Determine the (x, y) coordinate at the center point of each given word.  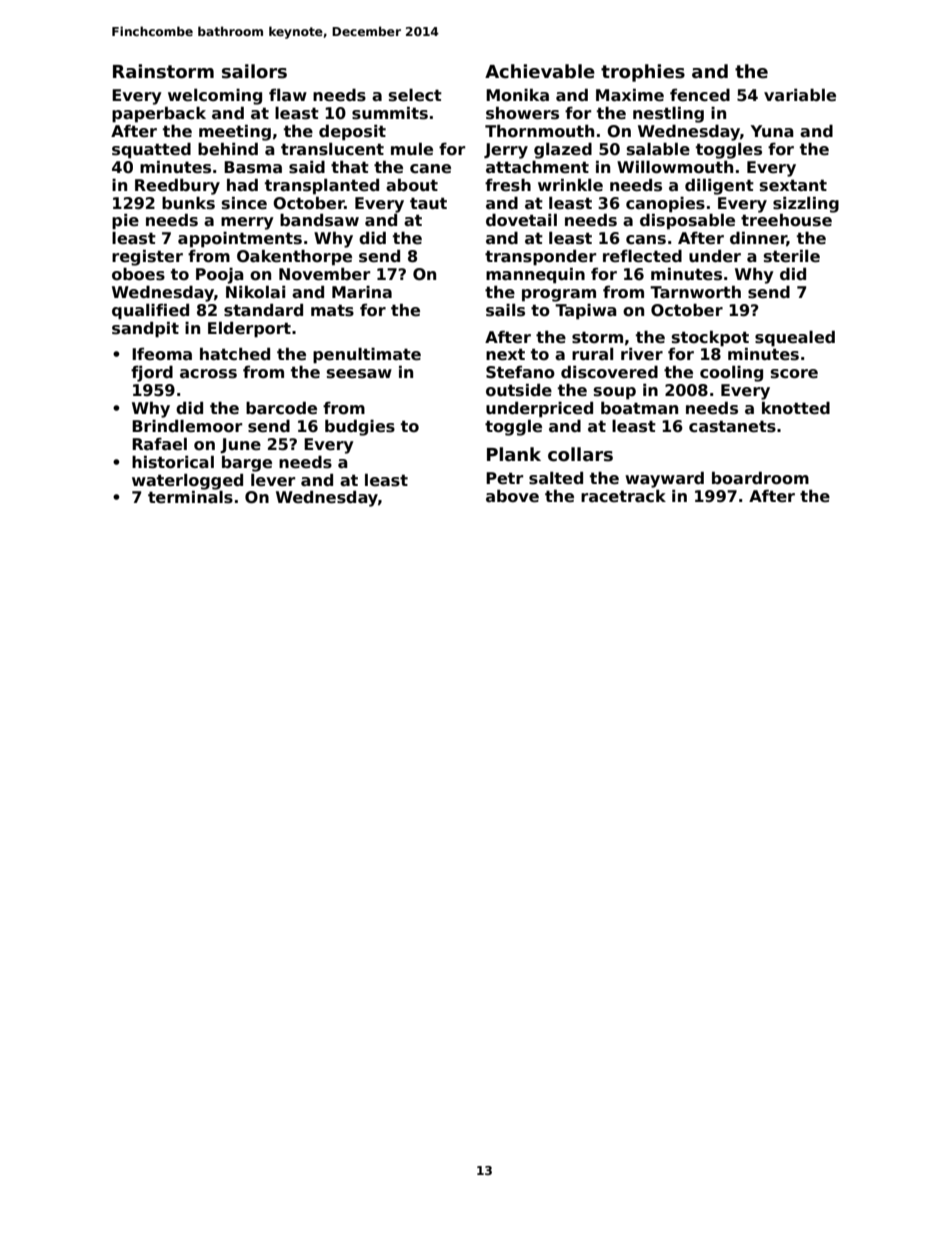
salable (658, 149)
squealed (795, 338)
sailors (254, 71)
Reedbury (177, 186)
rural (592, 354)
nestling (668, 114)
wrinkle (570, 185)
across (208, 374)
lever (273, 480)
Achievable (540, 71)
